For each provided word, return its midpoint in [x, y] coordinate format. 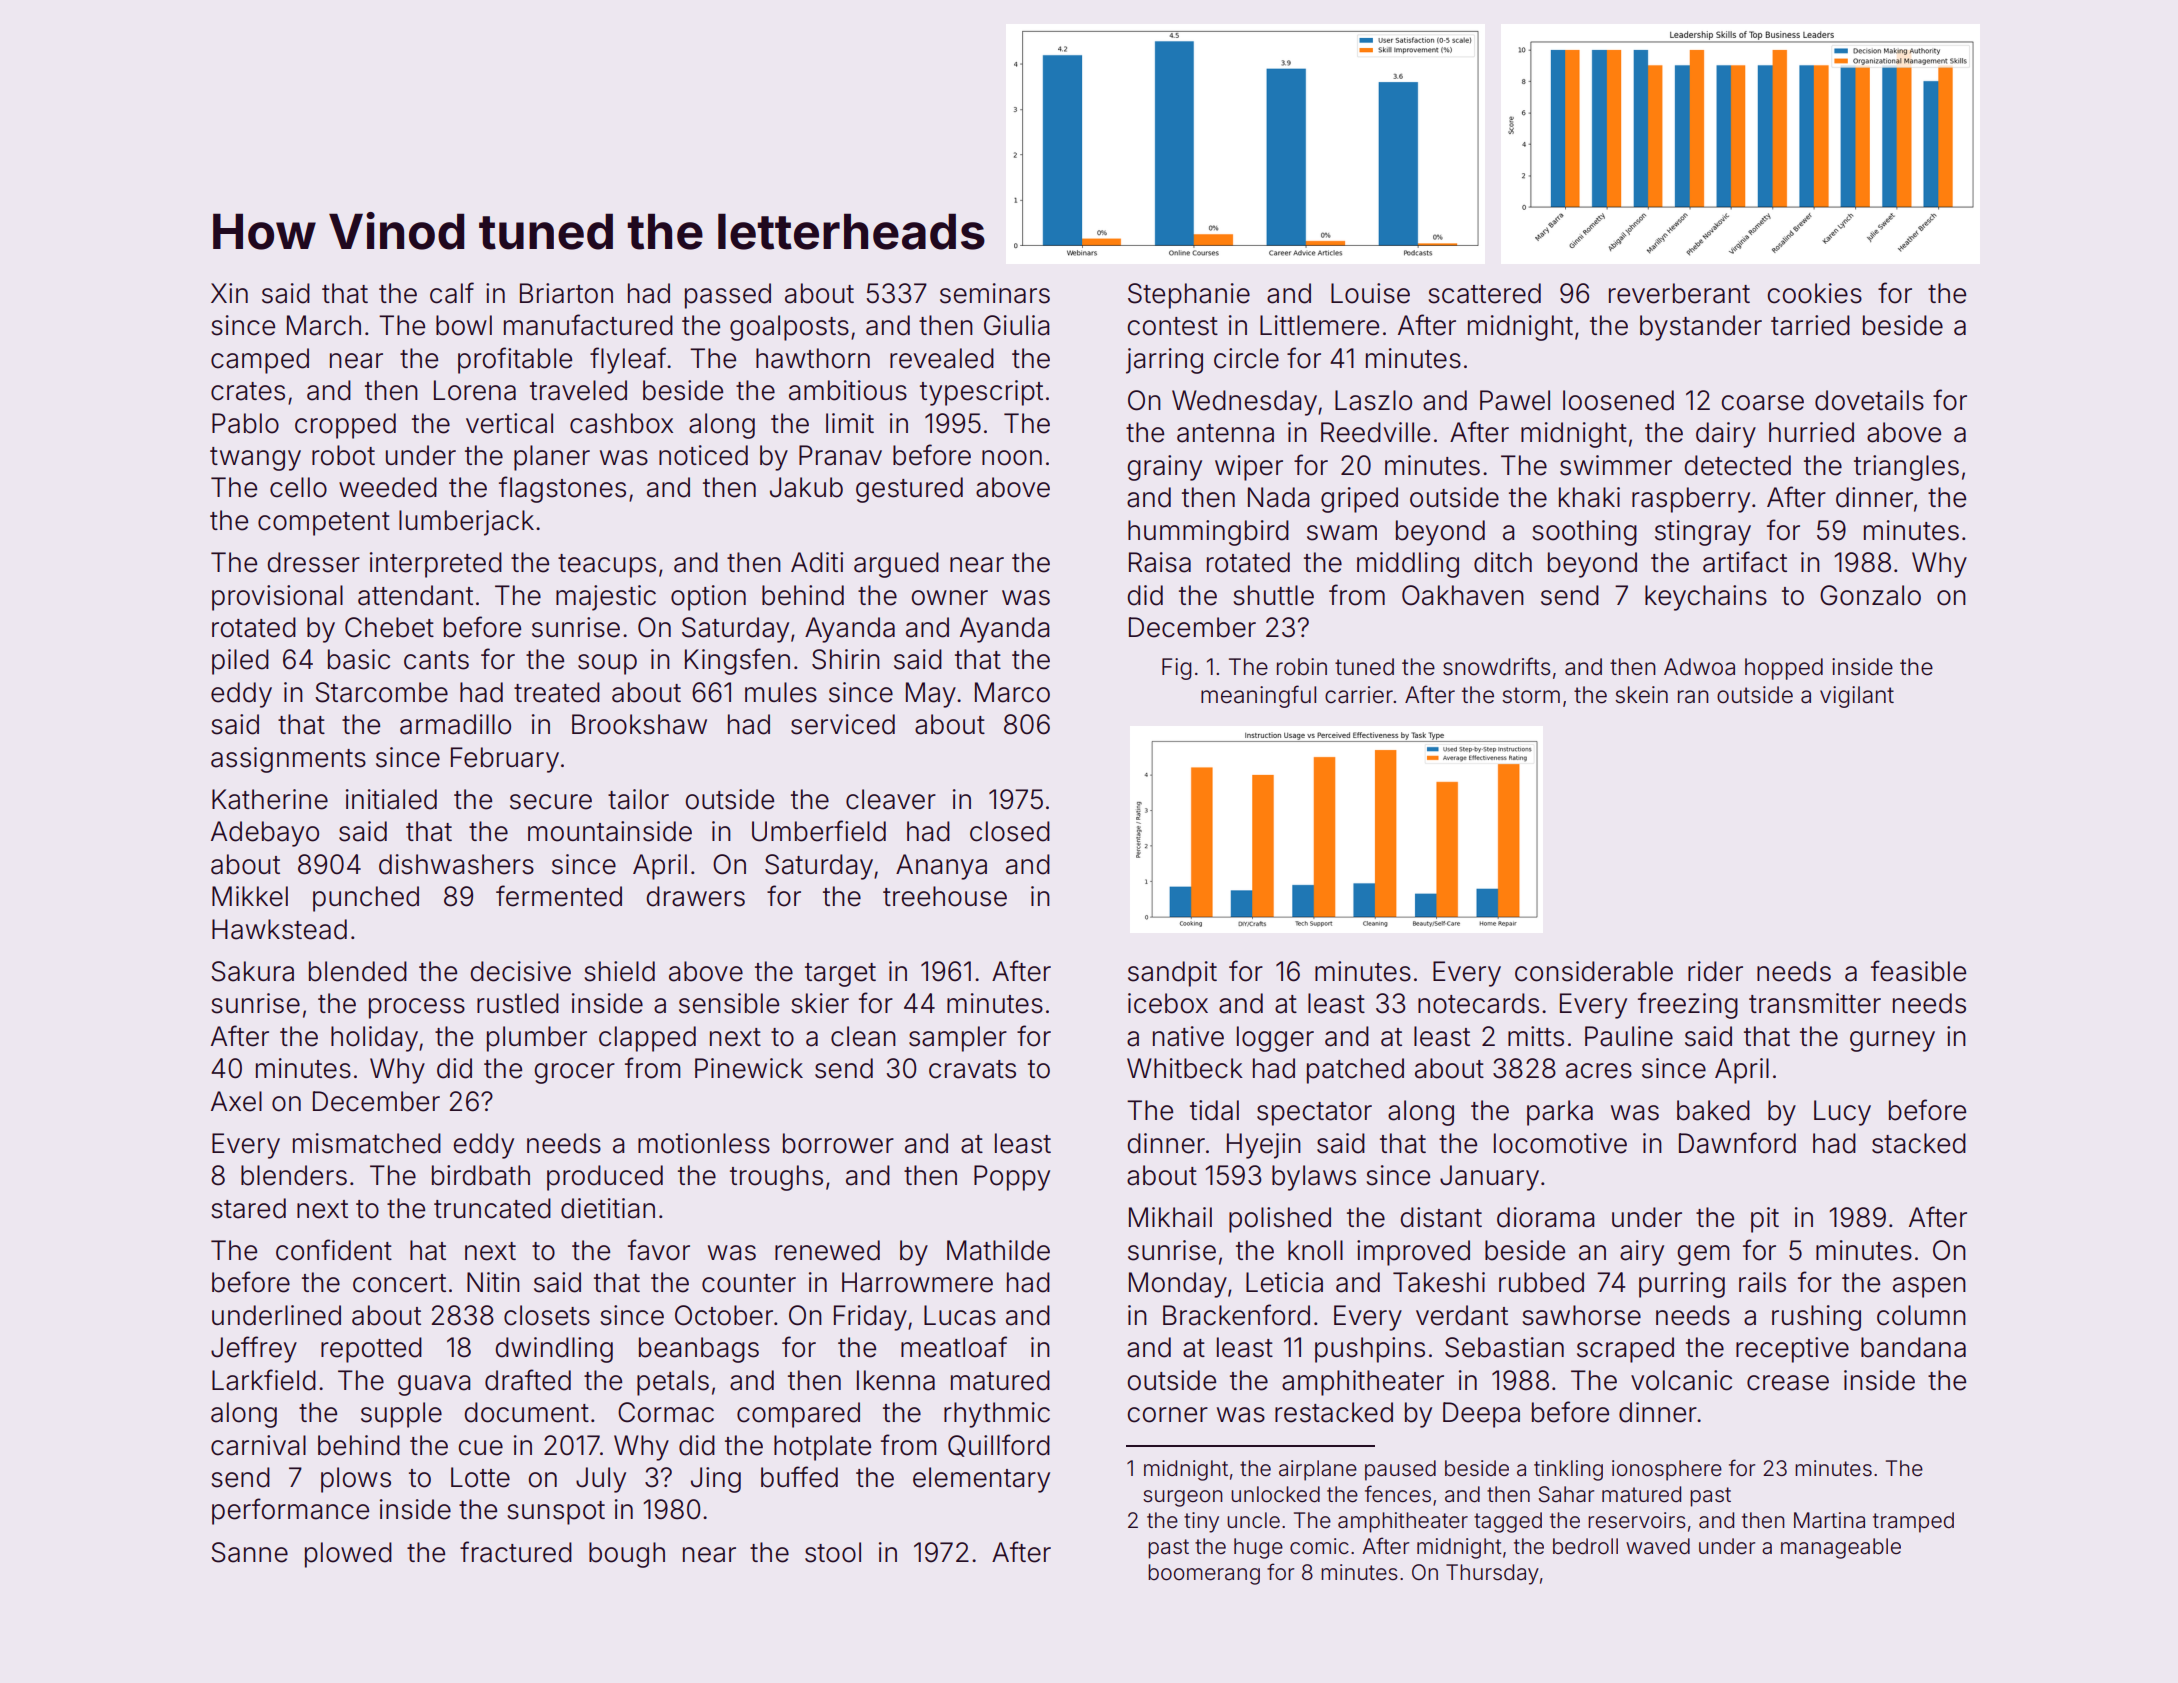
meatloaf [954, 1347]
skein [1641, 695]
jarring [1164, 361]
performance [290, 1511]
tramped [1913, 1522]
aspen [1929, 1287]
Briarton [566, 293]
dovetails [1869, 400]
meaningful [1258, 696]
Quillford [999, 1445]
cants [436, 660]
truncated [492, 1208]
